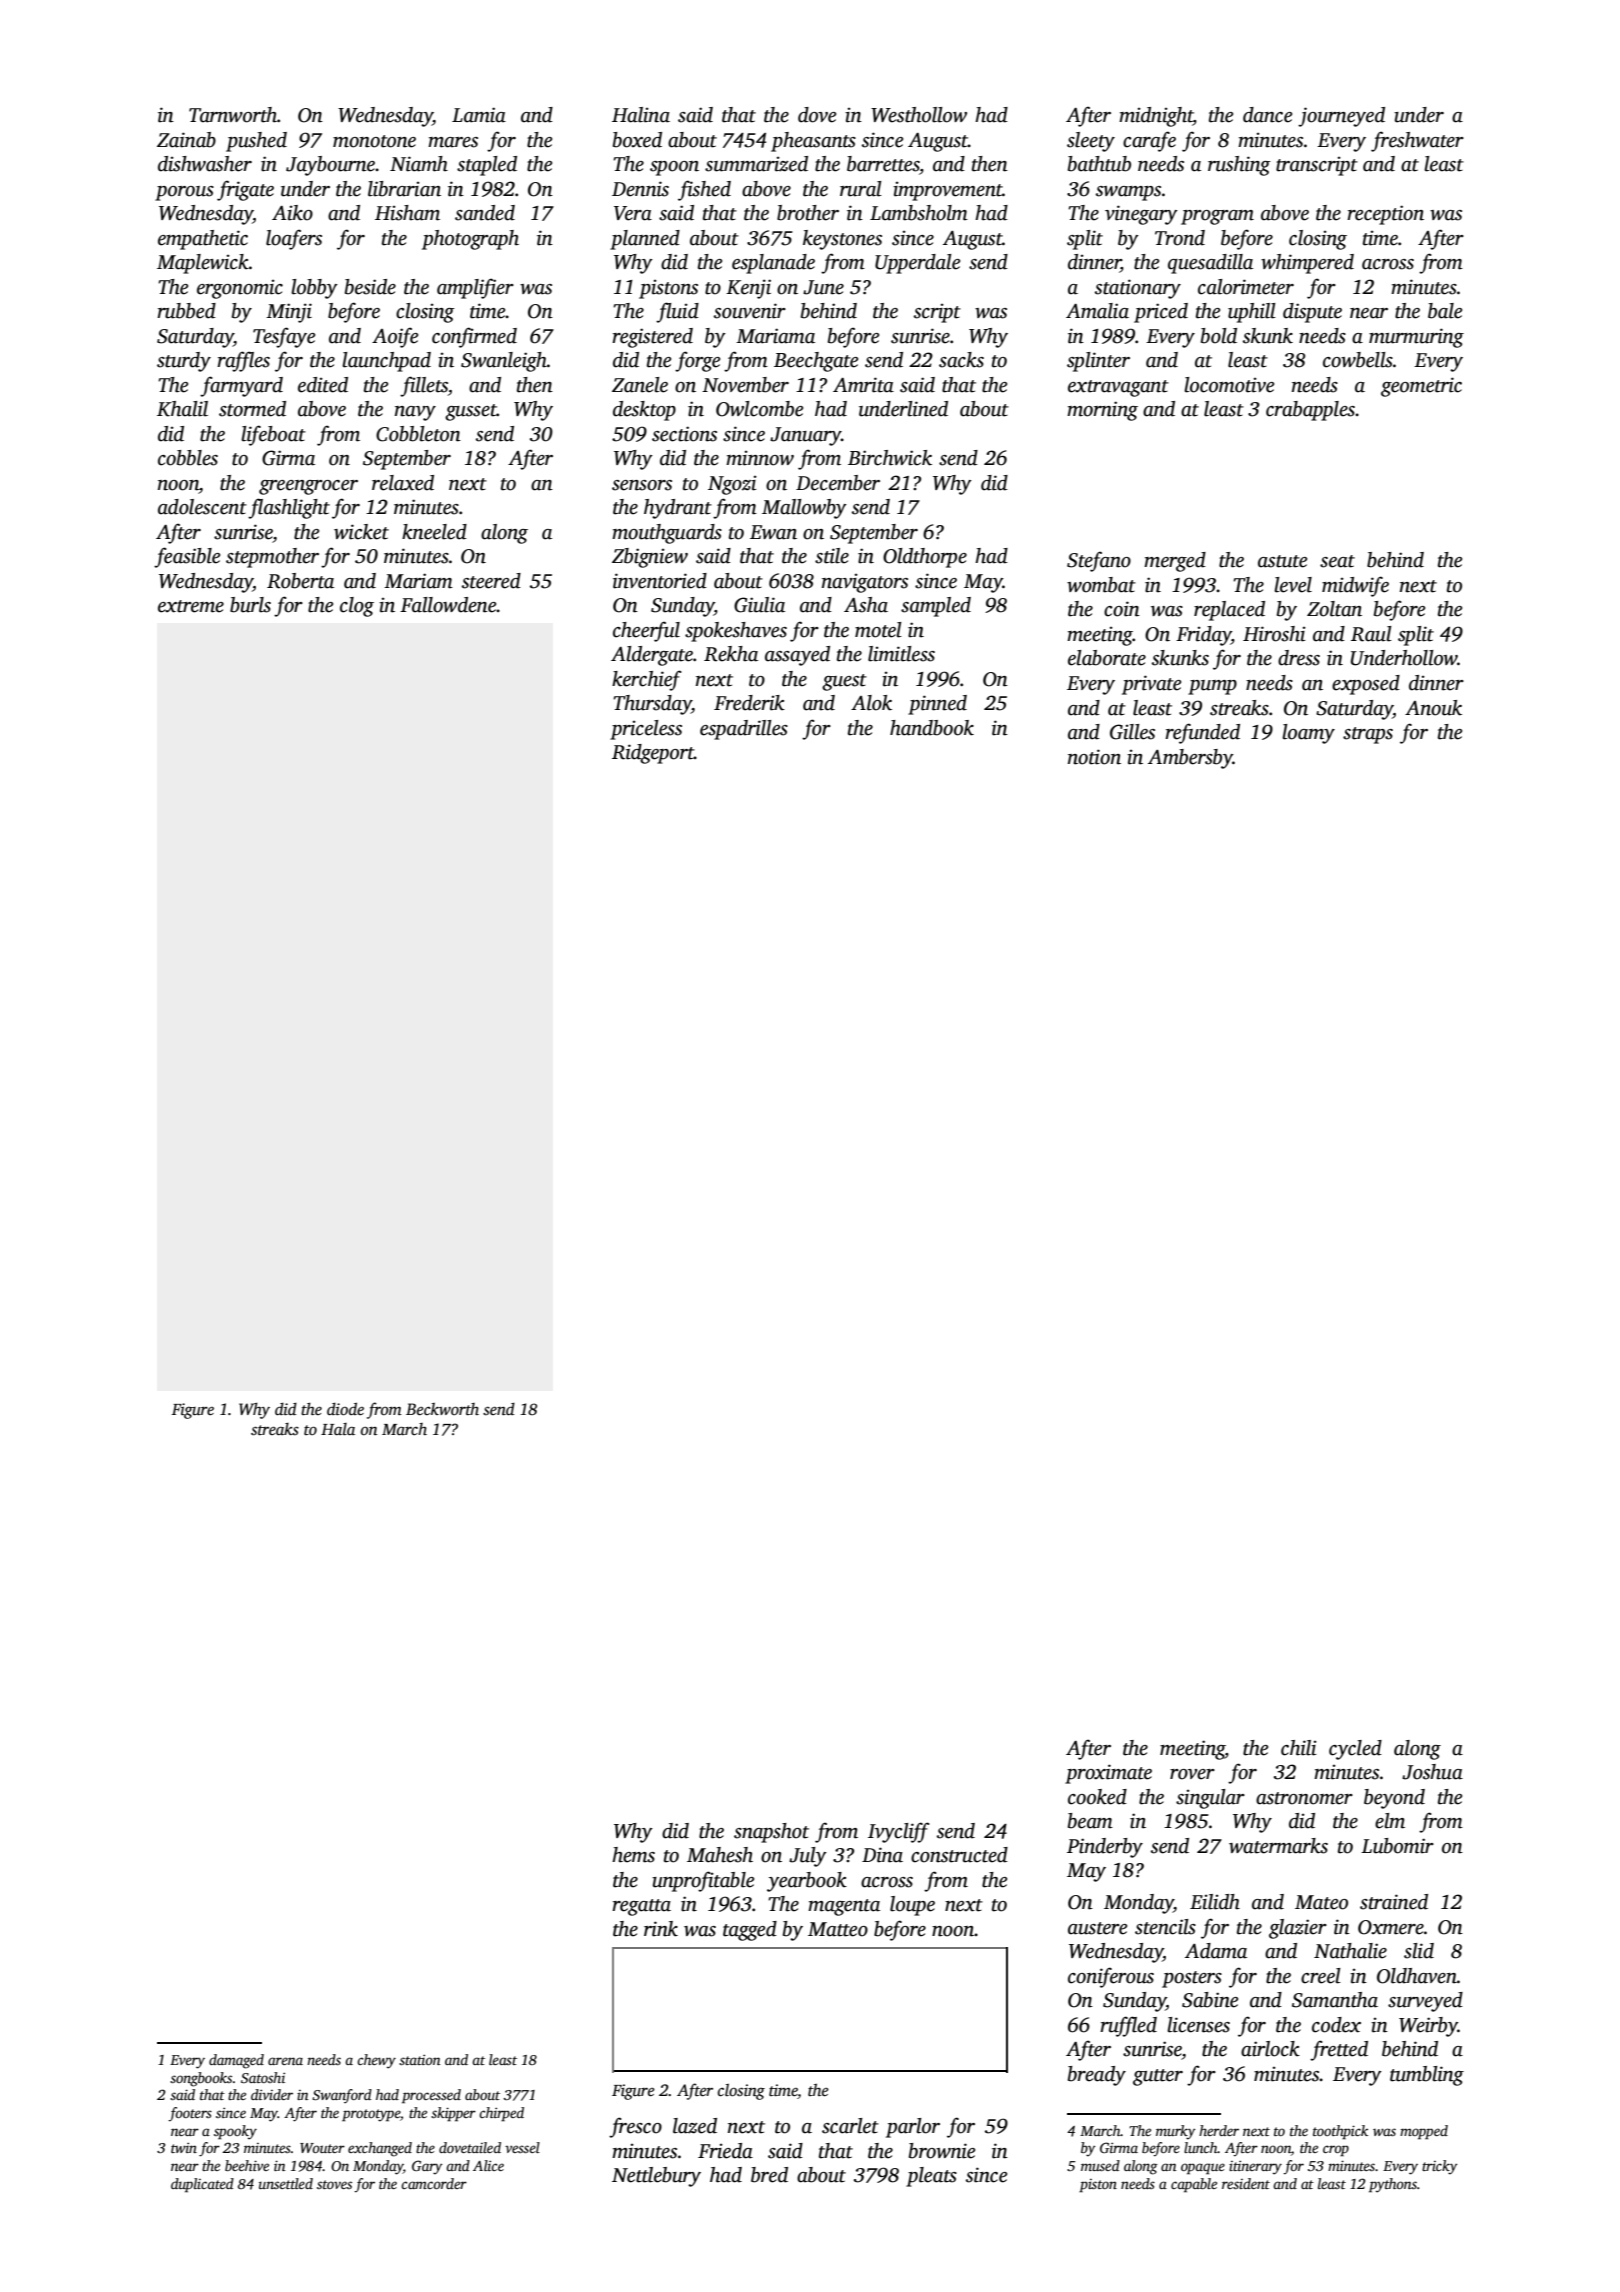 This document has width=1620, height=2292. I want to click on diode, so click(345, 1409).
